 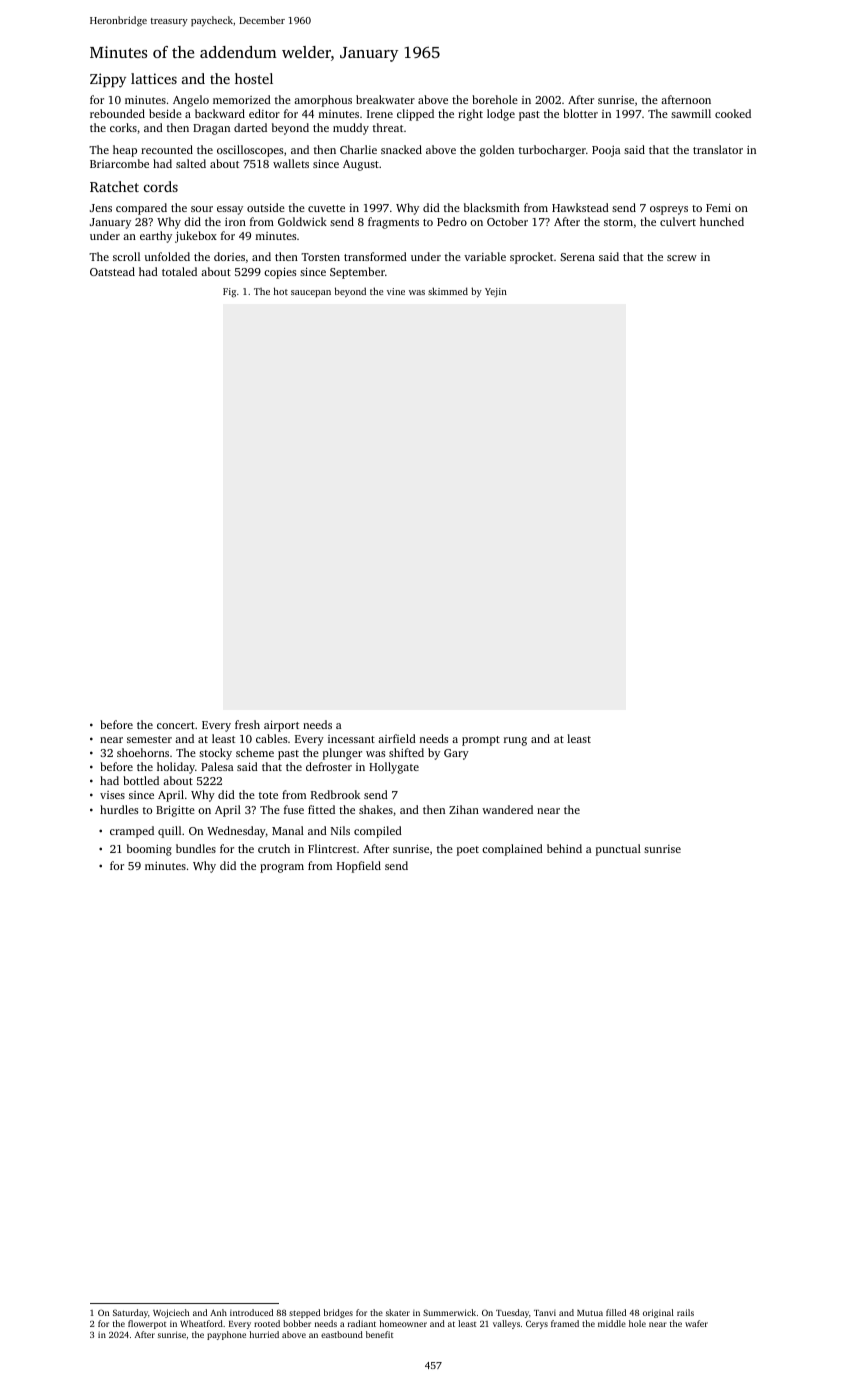 What do you see at coordinates (468, 851) in the document?
I see `poet` at bounding box center [468, 851].
